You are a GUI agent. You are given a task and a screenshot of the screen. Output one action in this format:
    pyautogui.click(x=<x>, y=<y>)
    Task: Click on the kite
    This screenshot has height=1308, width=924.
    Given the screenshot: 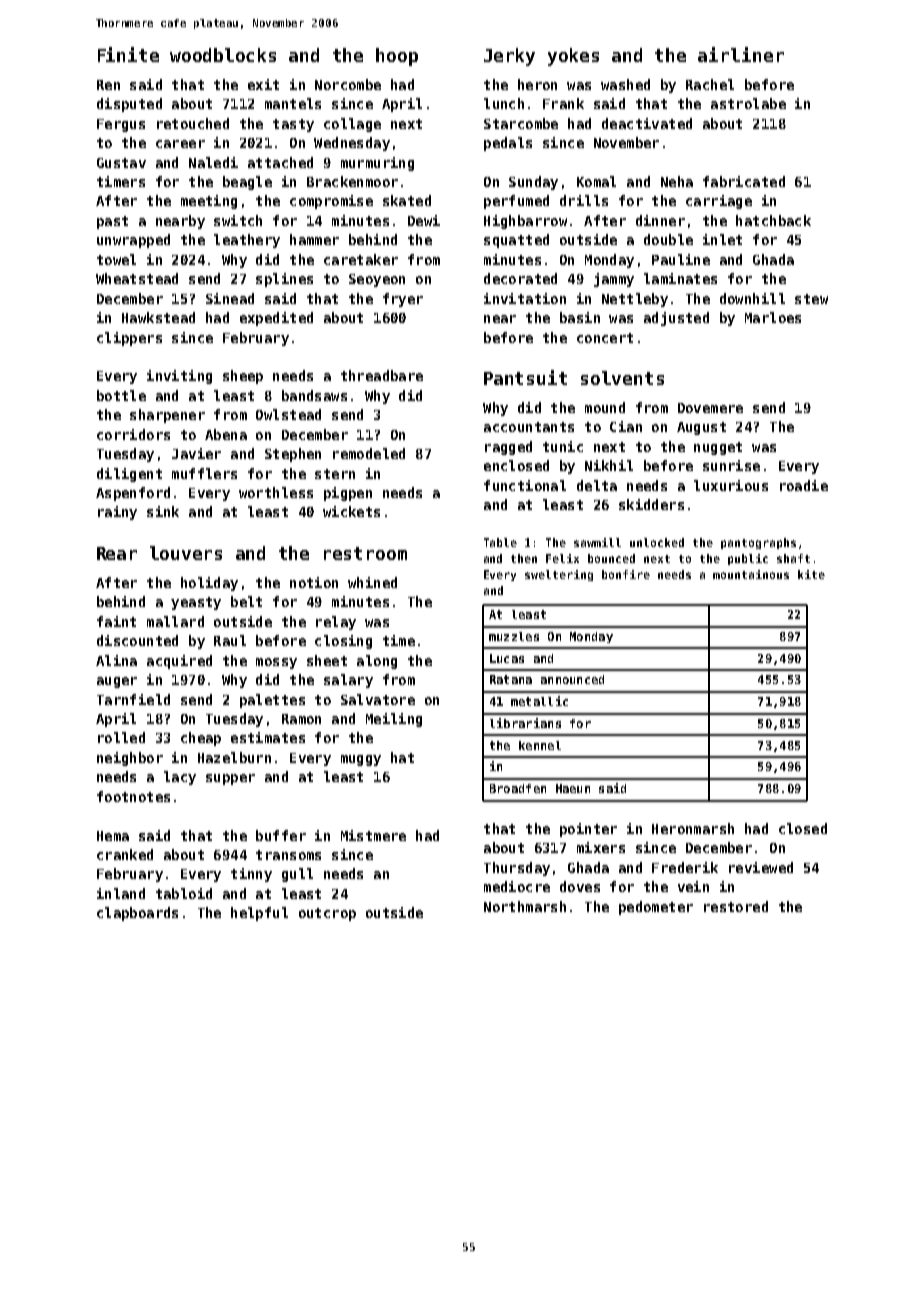 What is the action you would take?
    pyautogui.click(x=811, y=574)
